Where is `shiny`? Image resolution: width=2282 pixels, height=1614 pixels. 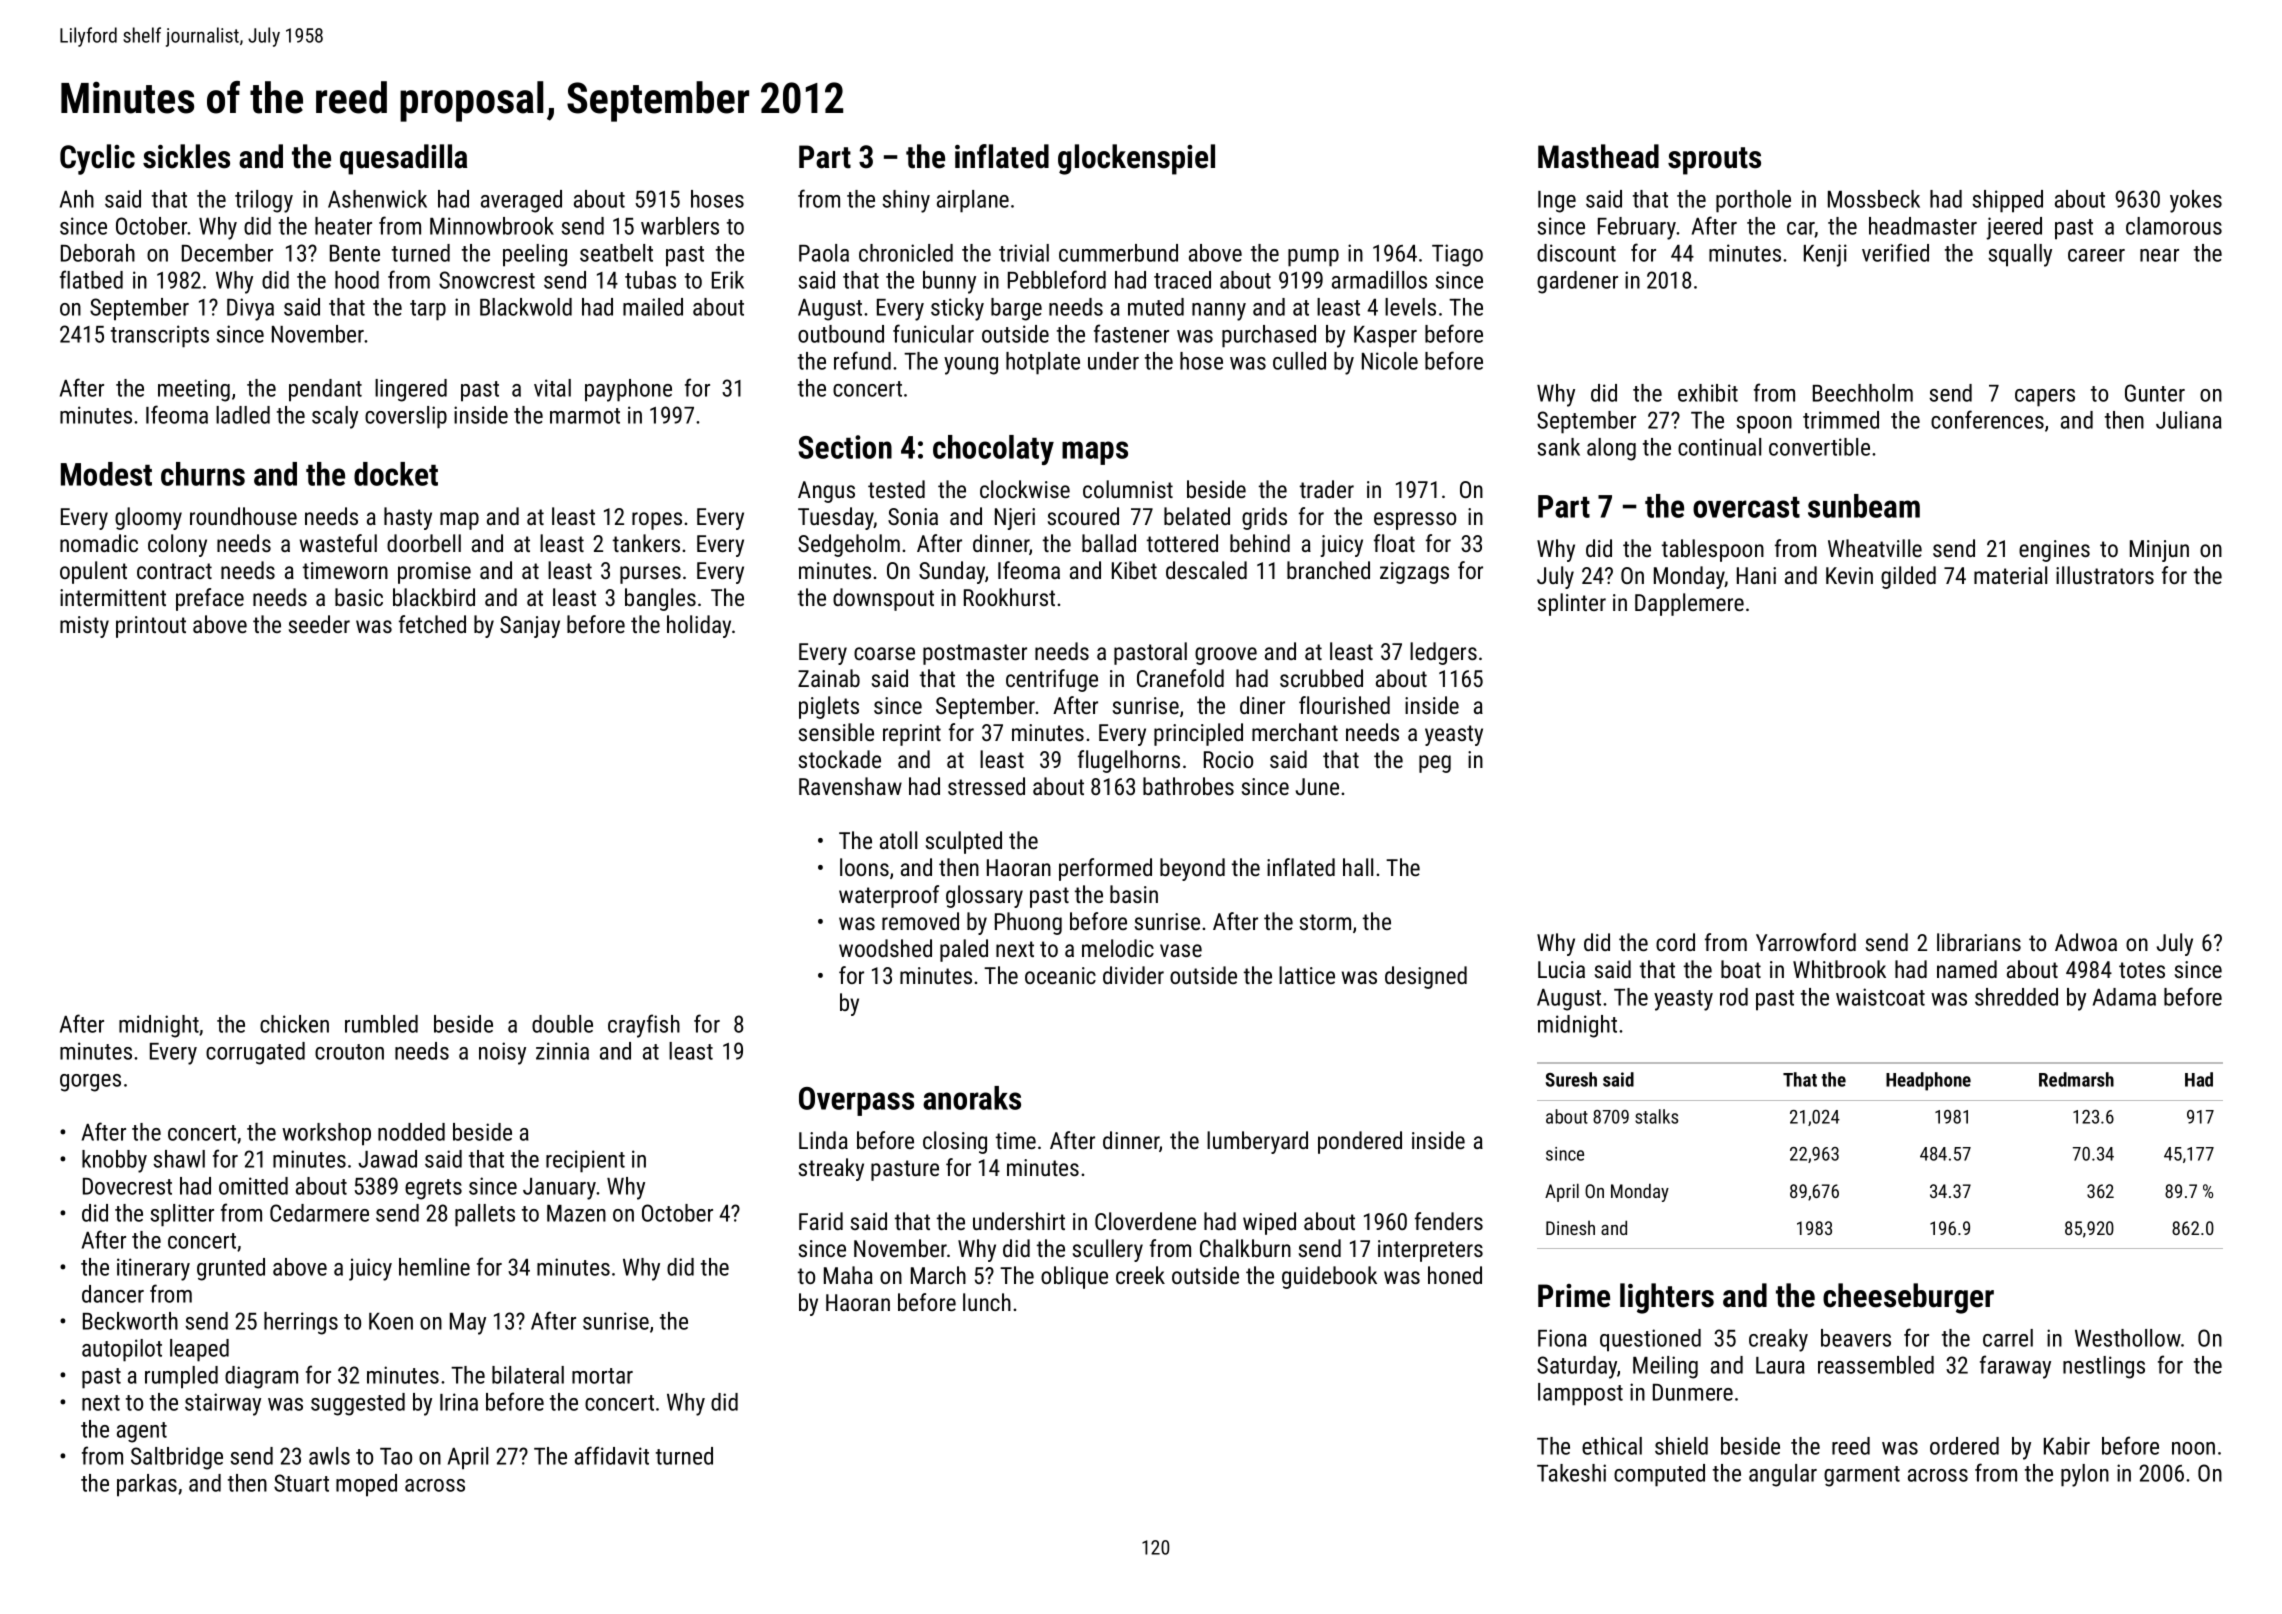
shiny is located at coordinates (906, 201).
